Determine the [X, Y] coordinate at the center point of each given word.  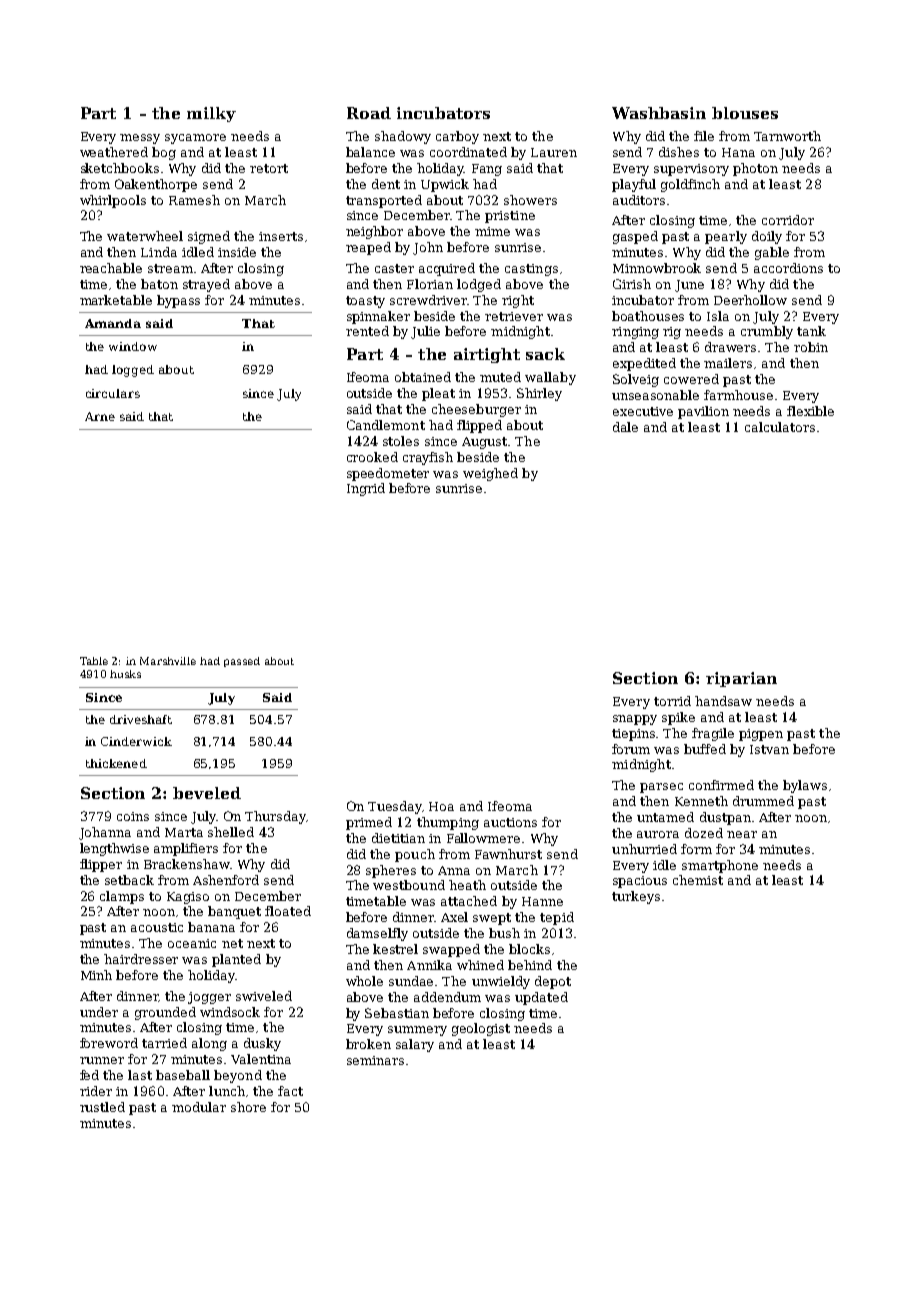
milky [211, 114]
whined [480, 965]
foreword [109, 1043]
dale [625, 427]
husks [125, 674]
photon [755, 169]
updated [541, 998]
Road [369, 113]
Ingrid [366, 489]
